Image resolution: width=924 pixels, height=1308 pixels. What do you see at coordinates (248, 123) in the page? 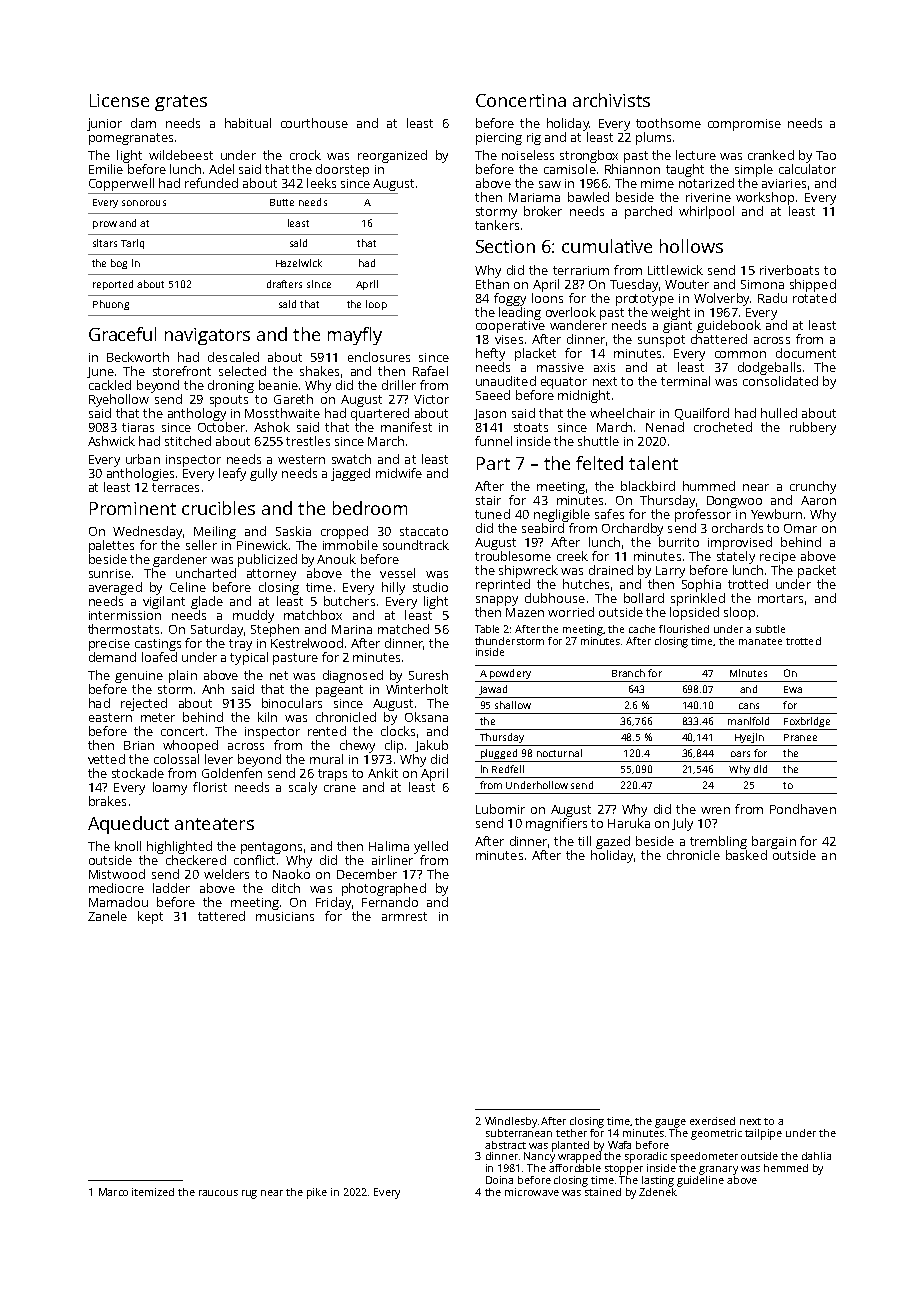
I see `habitual` at bounding box center [248, 123].
